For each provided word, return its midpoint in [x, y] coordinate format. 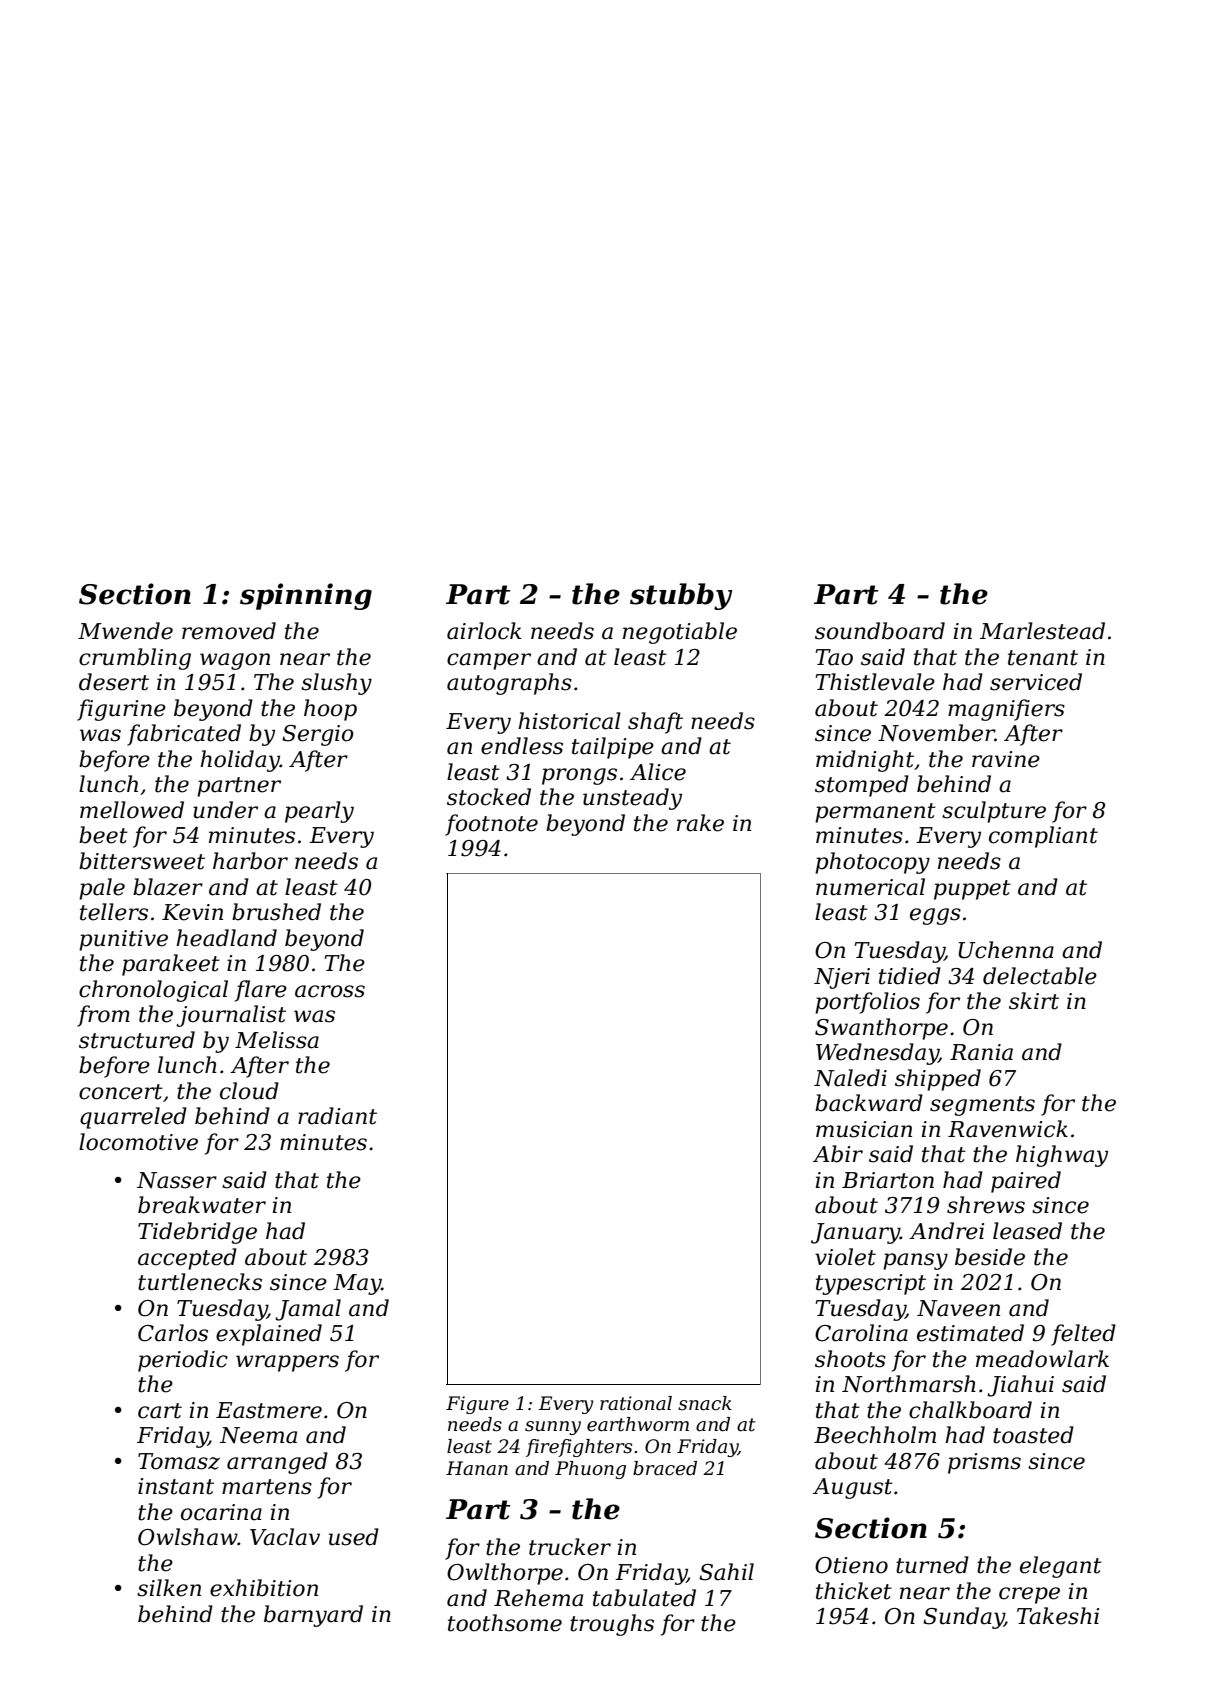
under [225, 810]
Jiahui [1020, 1386]
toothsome [505, 1623]
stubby [681, 596]
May [357, 1284]
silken [169, 1588]
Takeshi [1058, 1616]
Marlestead [1042, 631]
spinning [306, 596]
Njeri [842, 978]
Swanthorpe [881, 1029]
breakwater [202, 1205]
